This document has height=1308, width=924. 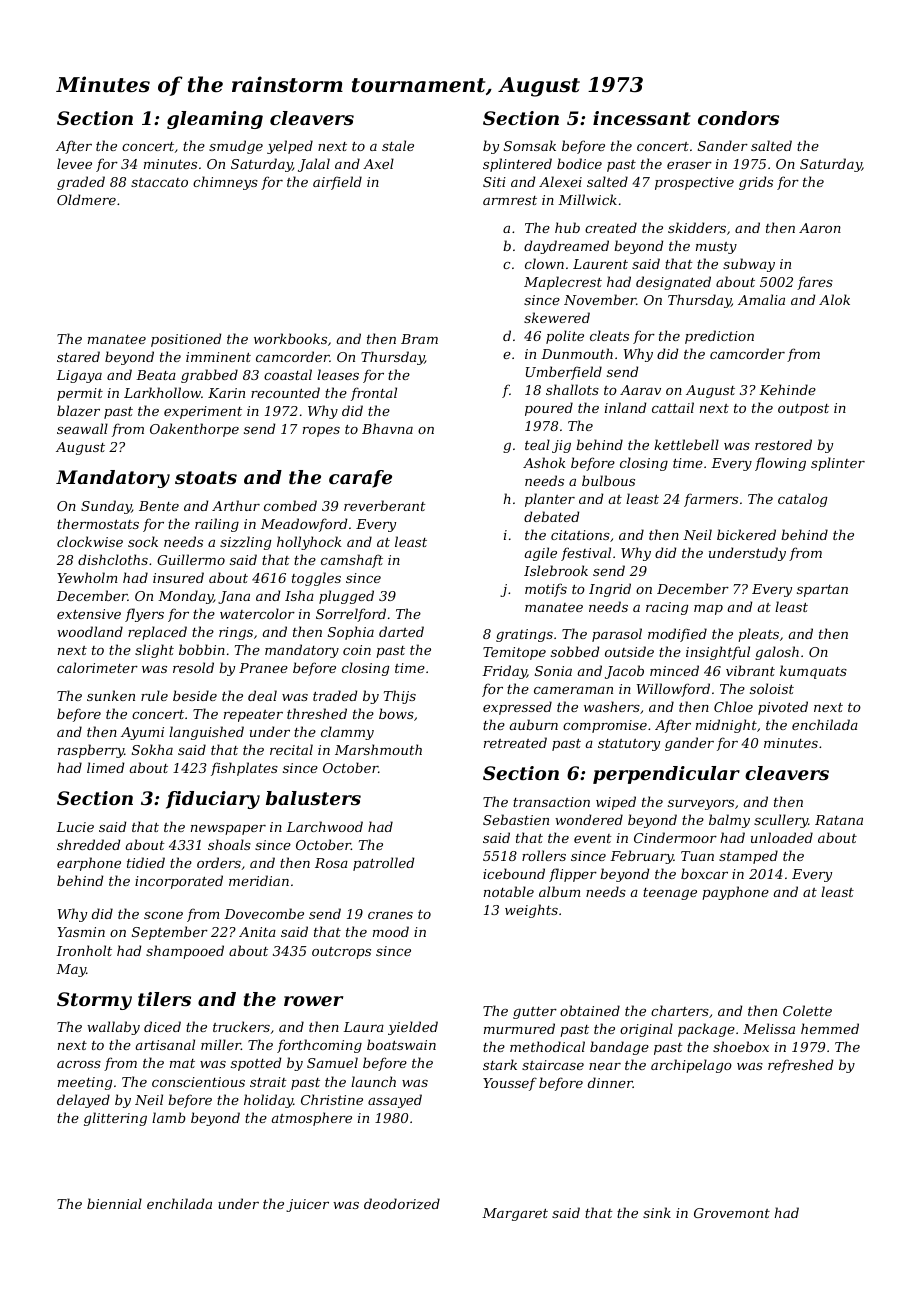 I want to click on Bhavna, so click(x=387, y=428).
